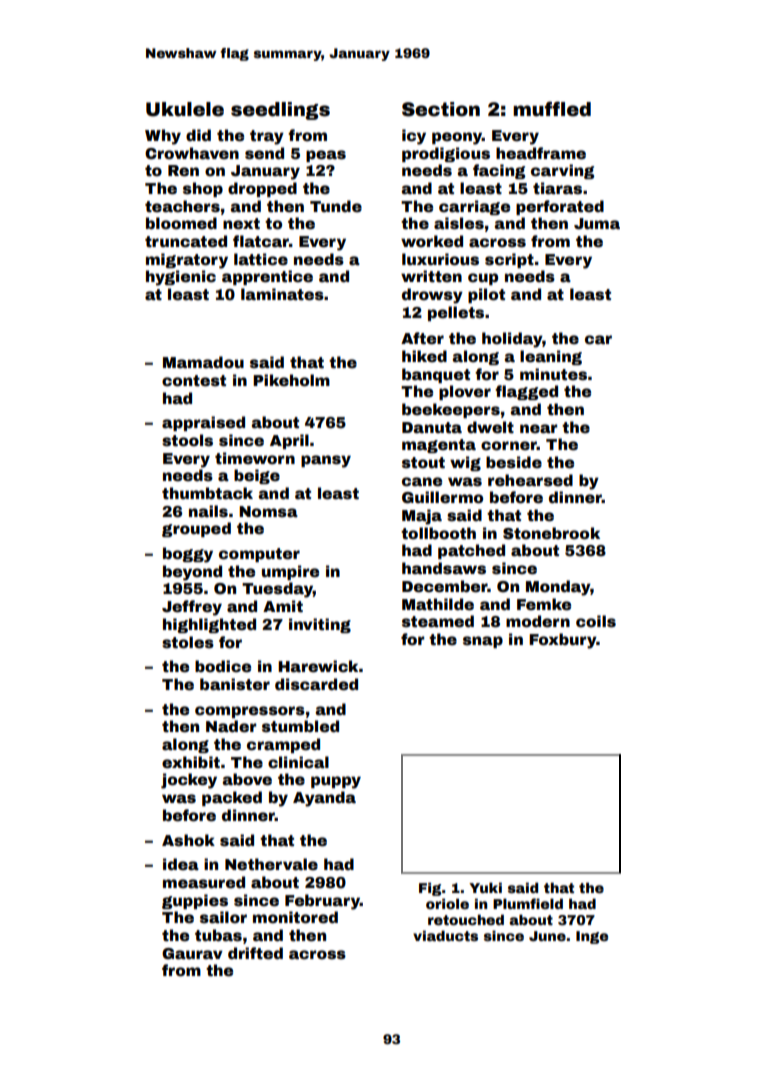 This page has height=1086, width=766. Describe the element at coordinates (562, 171) in the page. I see `carving` at that location.
